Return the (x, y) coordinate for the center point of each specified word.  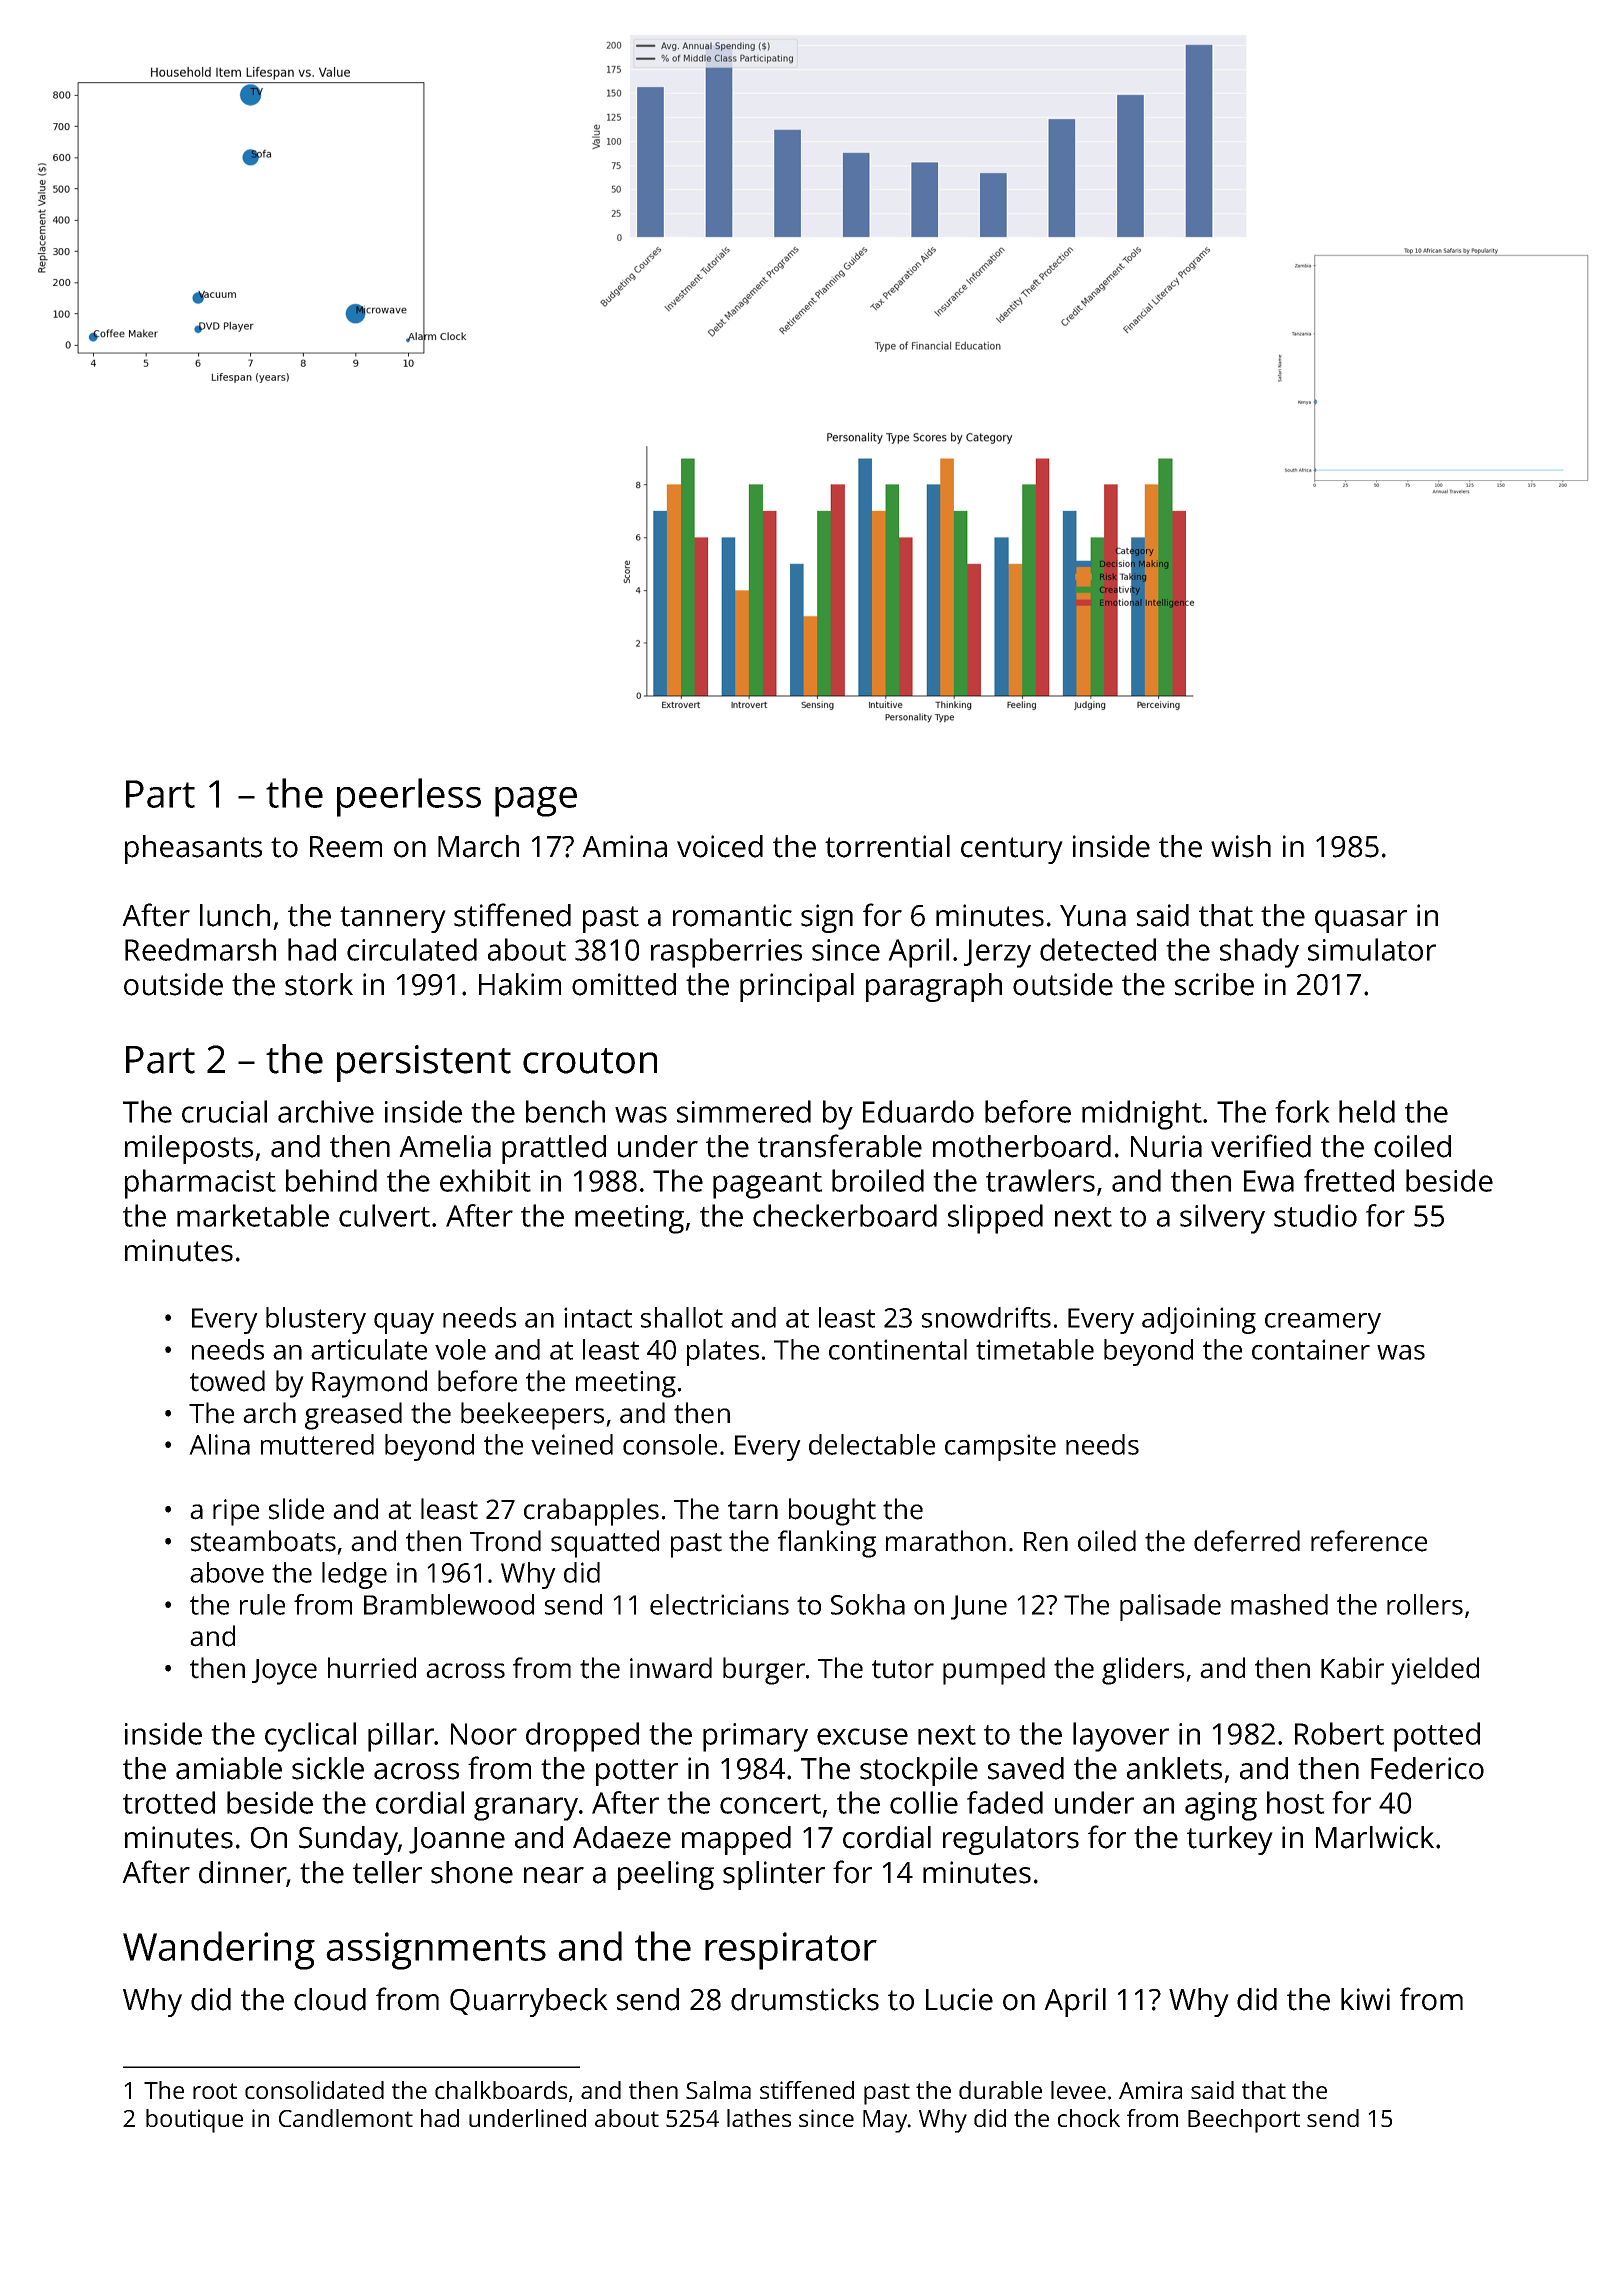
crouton (590, 1061)
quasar (1361, 921)
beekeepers (532, 1416)
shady (1259, 953)
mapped (736, 1840)
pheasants (193, 849)
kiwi (1365, 1999)
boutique (194, 2121)
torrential (887, 846)
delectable (872, 1444)
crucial (224, 1111)
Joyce (284, 1672)
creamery (1323, 1323)
